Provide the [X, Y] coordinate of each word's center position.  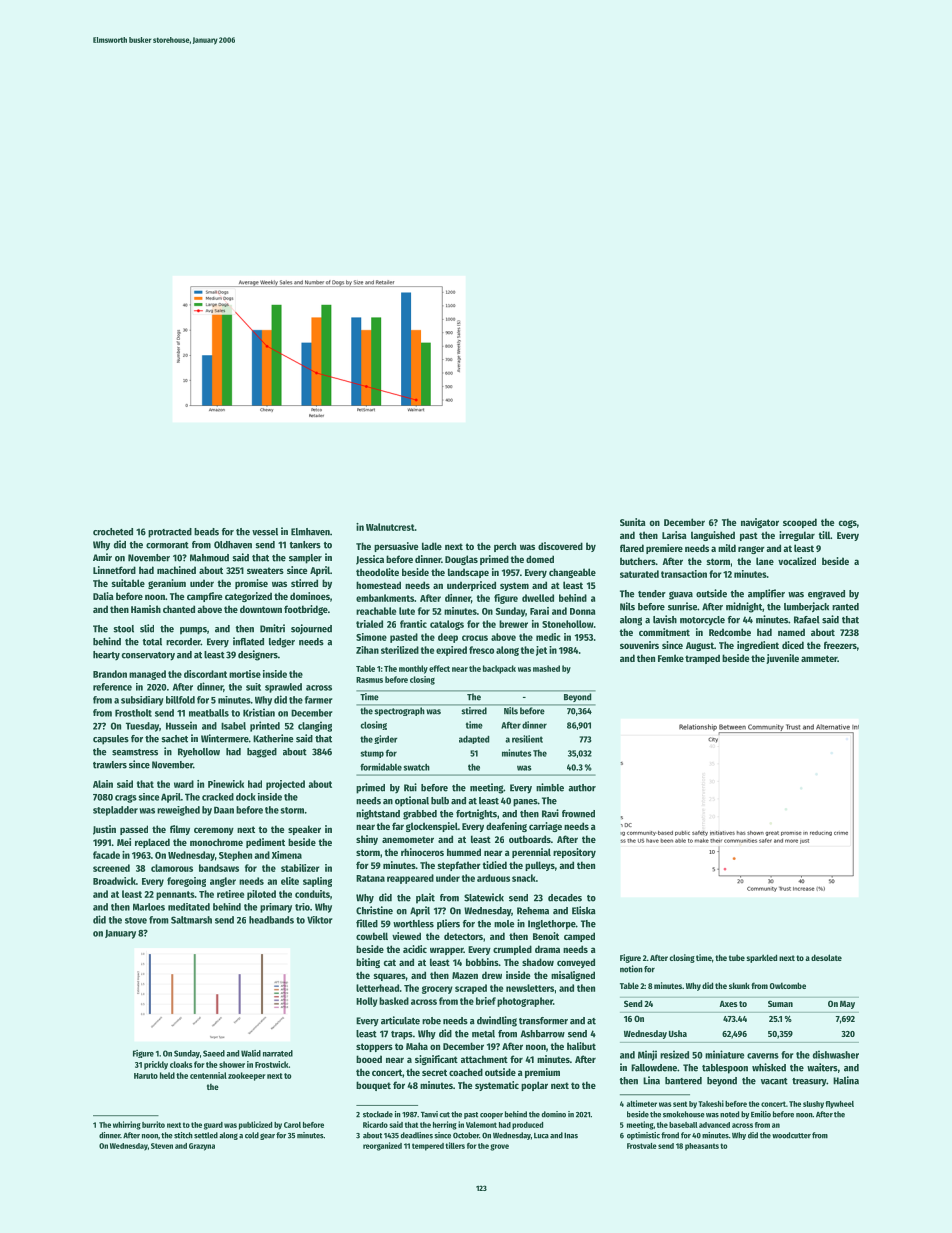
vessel [265, 532]
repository [574, 853]
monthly [413, 669]
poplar [534, 1086]
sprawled [283, 688]
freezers [840, 645]
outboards [530, 839]
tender [652, 594]
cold [252, 1135]
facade [106, 855]
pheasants [702, 1147]
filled [367, 923]
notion [631, 969]
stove [136, 920]
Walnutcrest [390, 527]
